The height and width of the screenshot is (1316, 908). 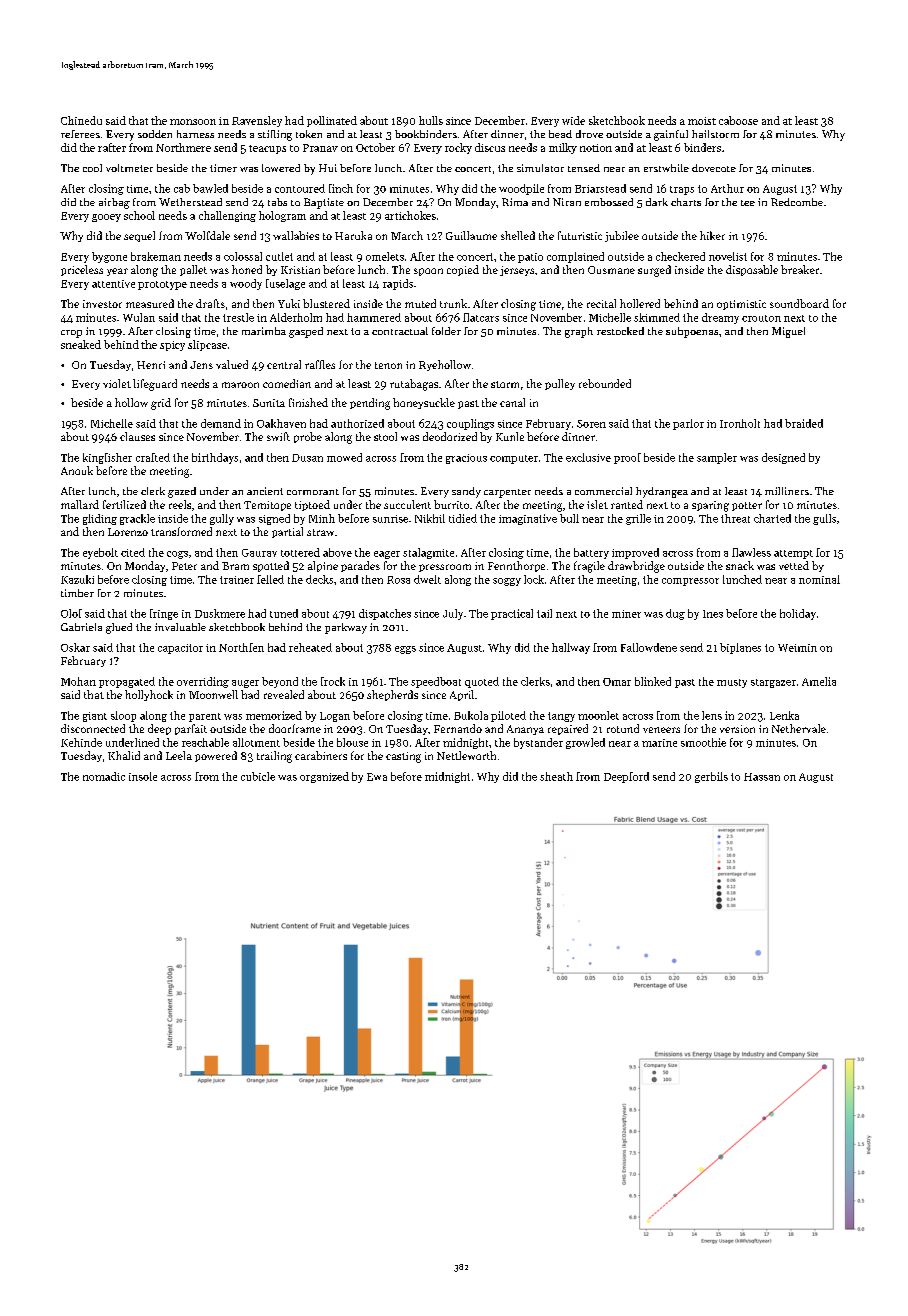 What do you see at coordinates (589, 134) in the screenshot?
I see `drove` at bounding box center [589, 134].
